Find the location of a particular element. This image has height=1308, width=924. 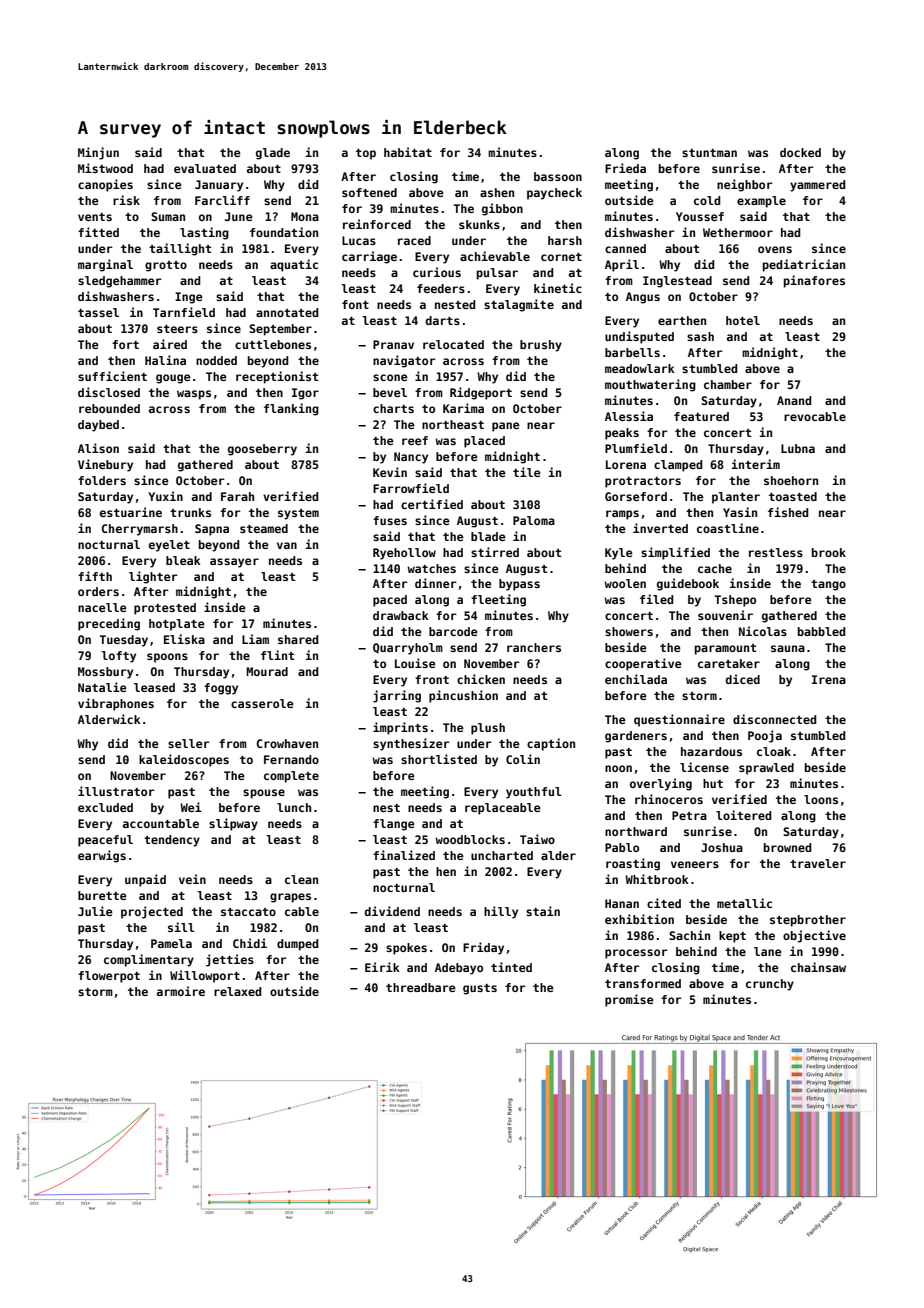

Fernando is located at coordinates (291, 759).
